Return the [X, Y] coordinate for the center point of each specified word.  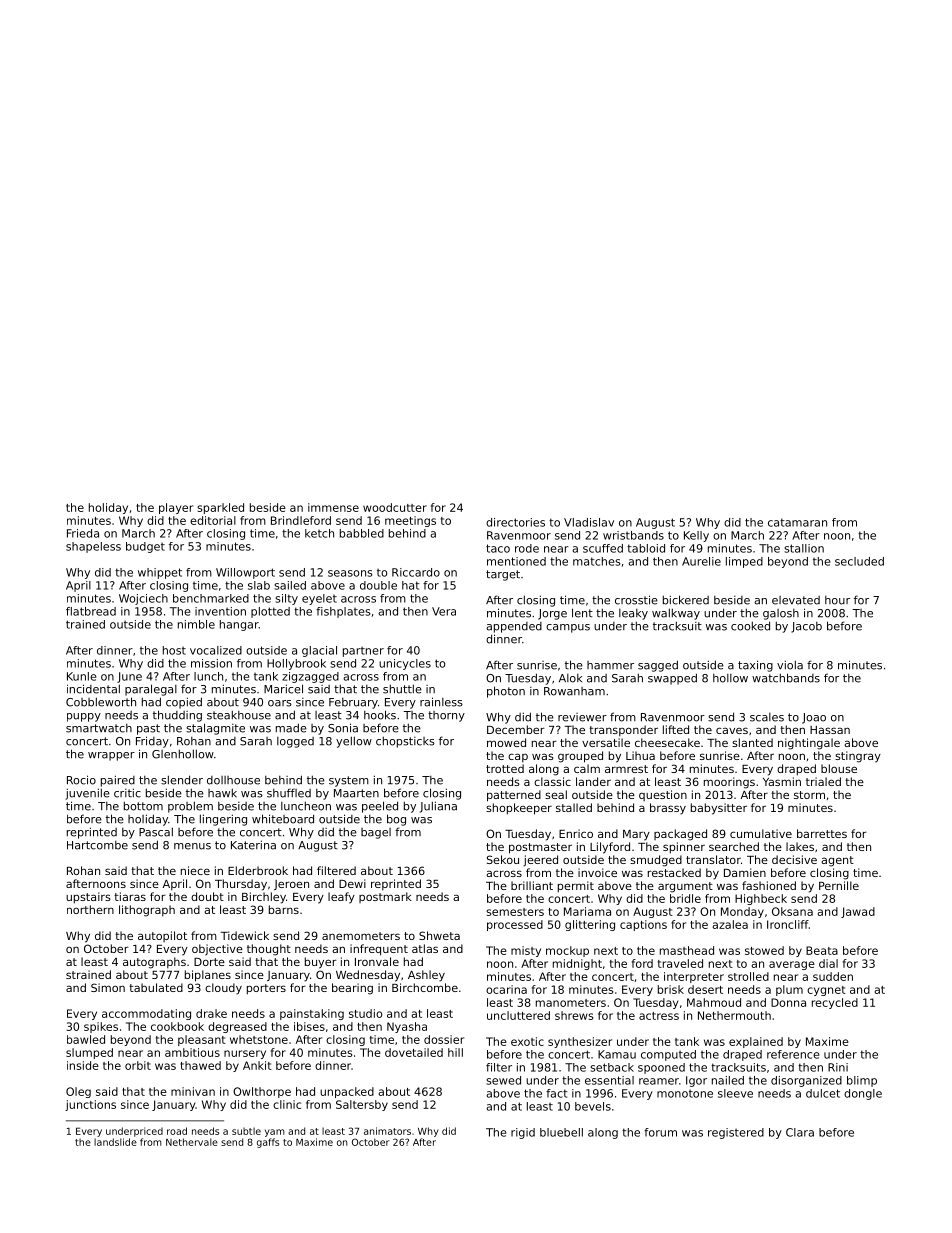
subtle [246, 1131]
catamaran [797, 522]
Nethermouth [734, 1015]
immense [333, 507]
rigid [523, 1133]
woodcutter [395, 507]
